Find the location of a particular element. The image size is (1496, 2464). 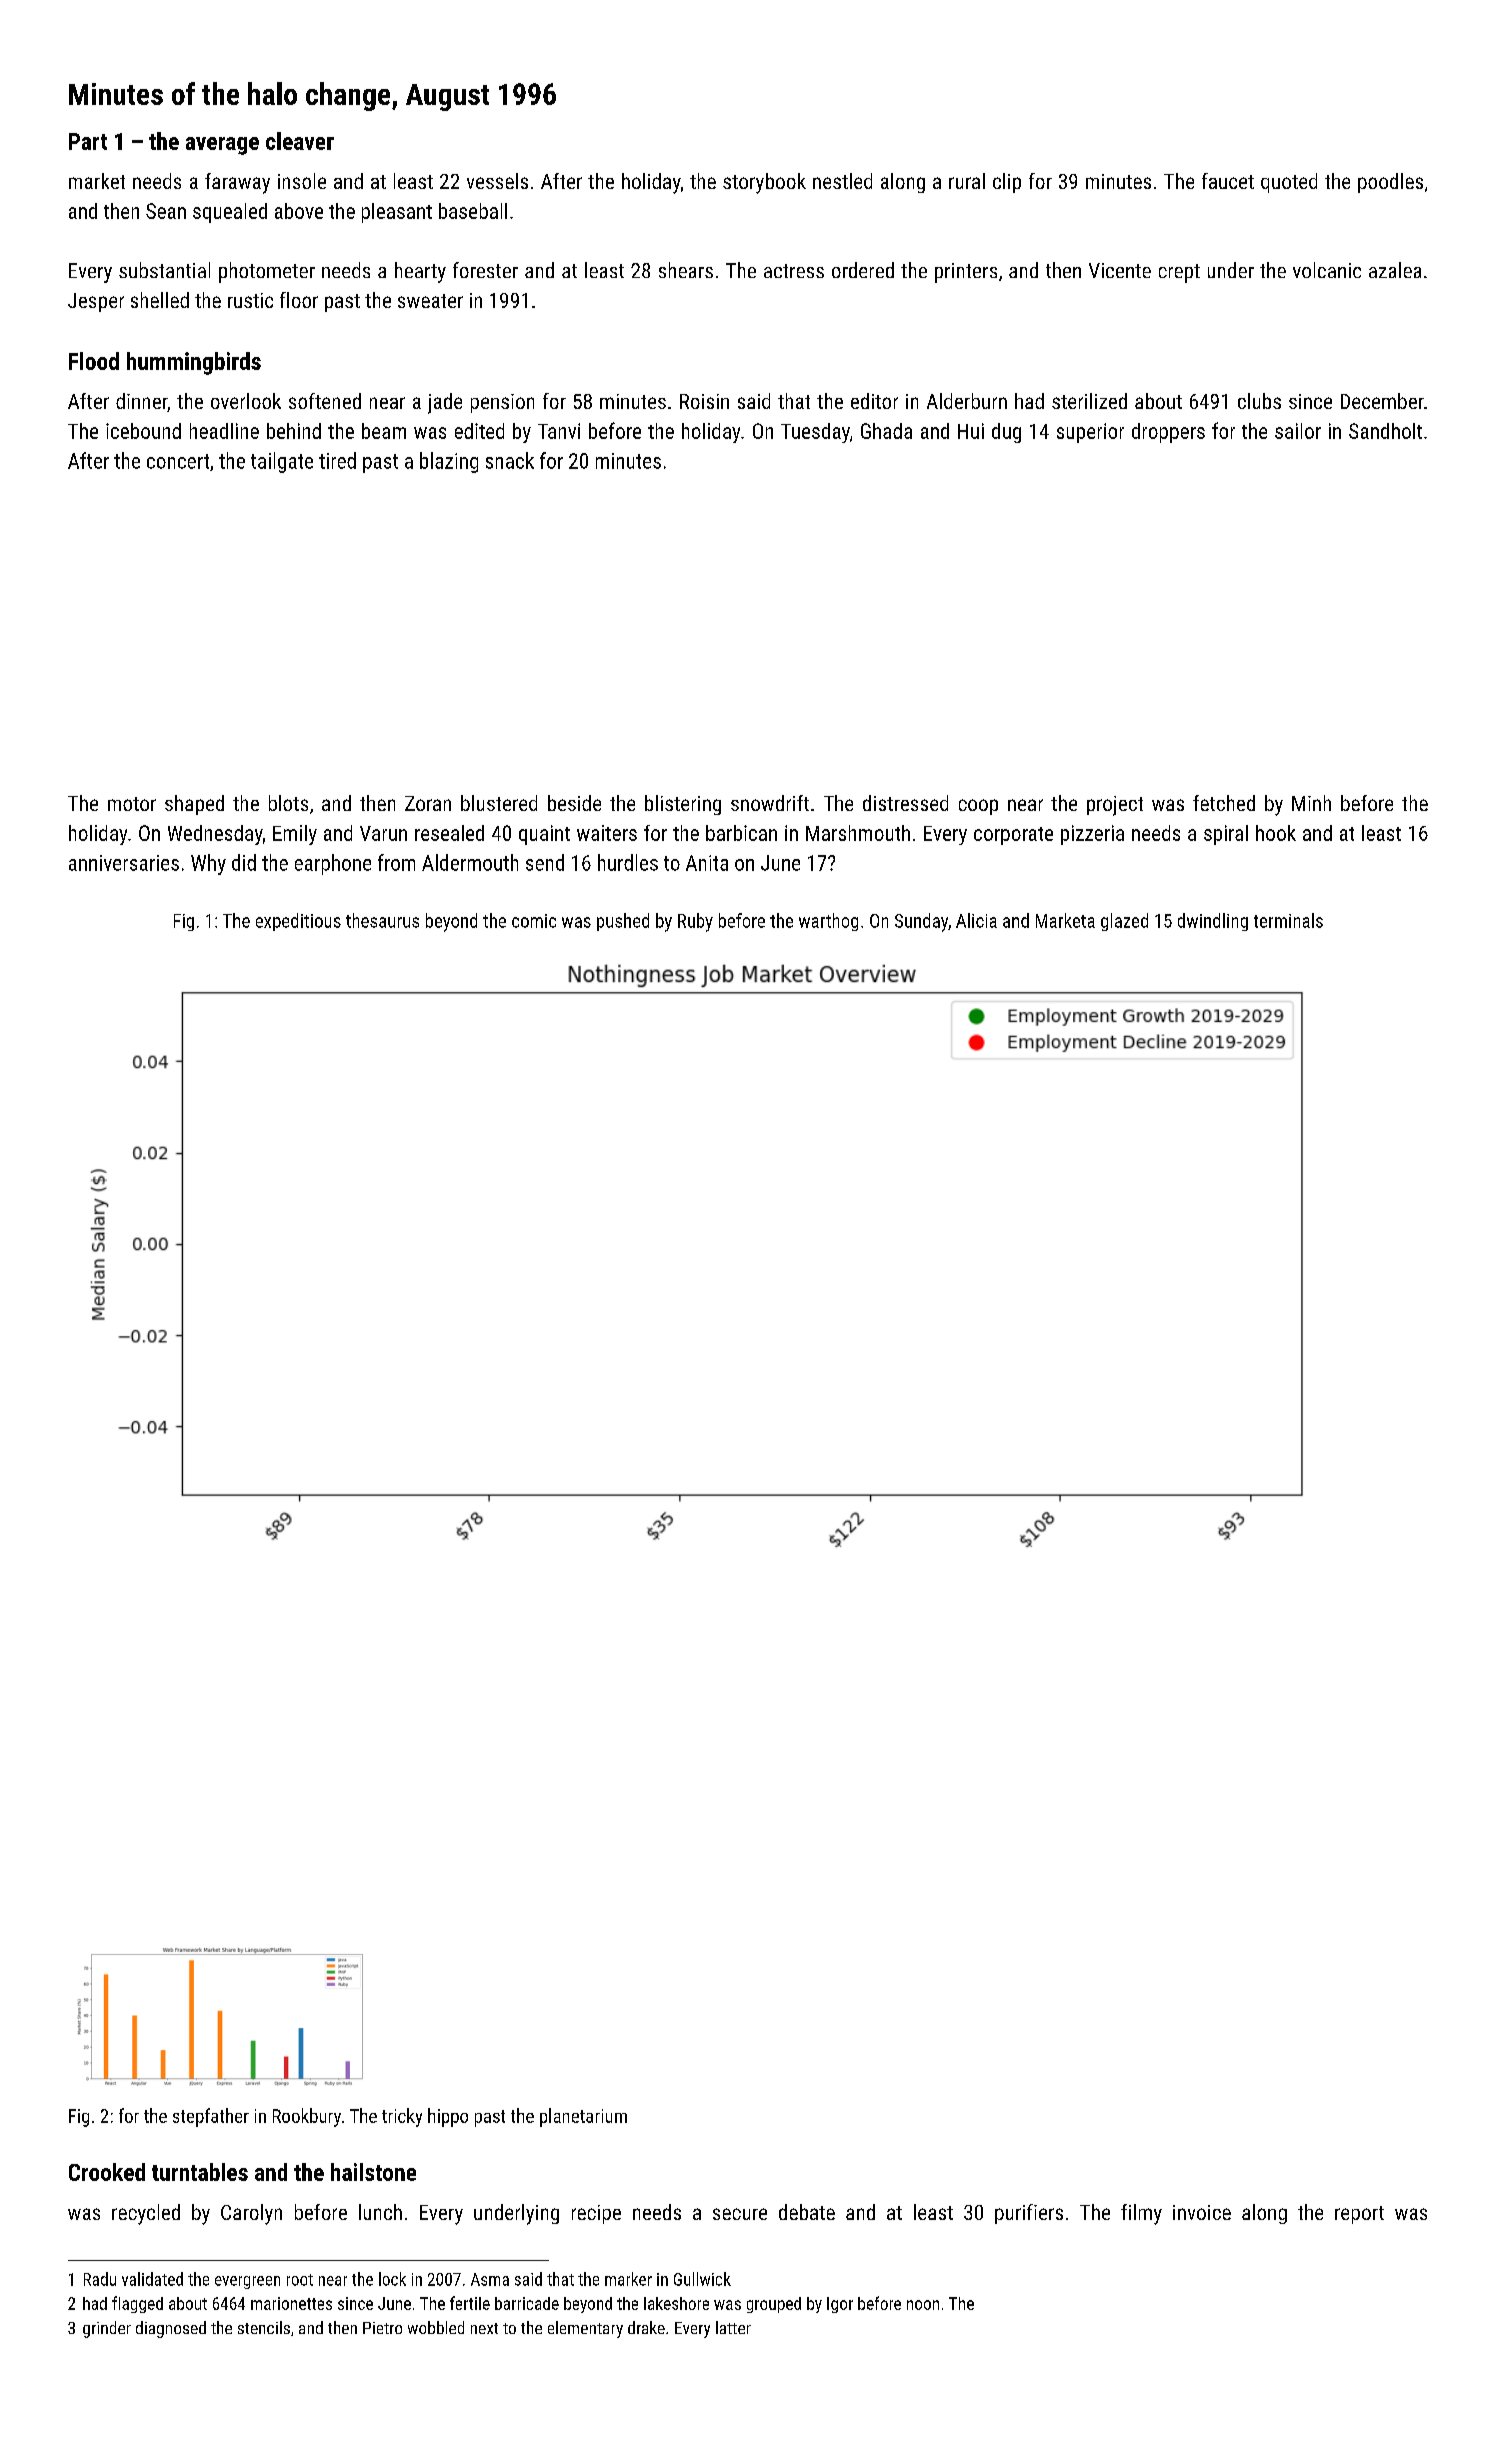

grinder is located at coordinates (107, 2329).
